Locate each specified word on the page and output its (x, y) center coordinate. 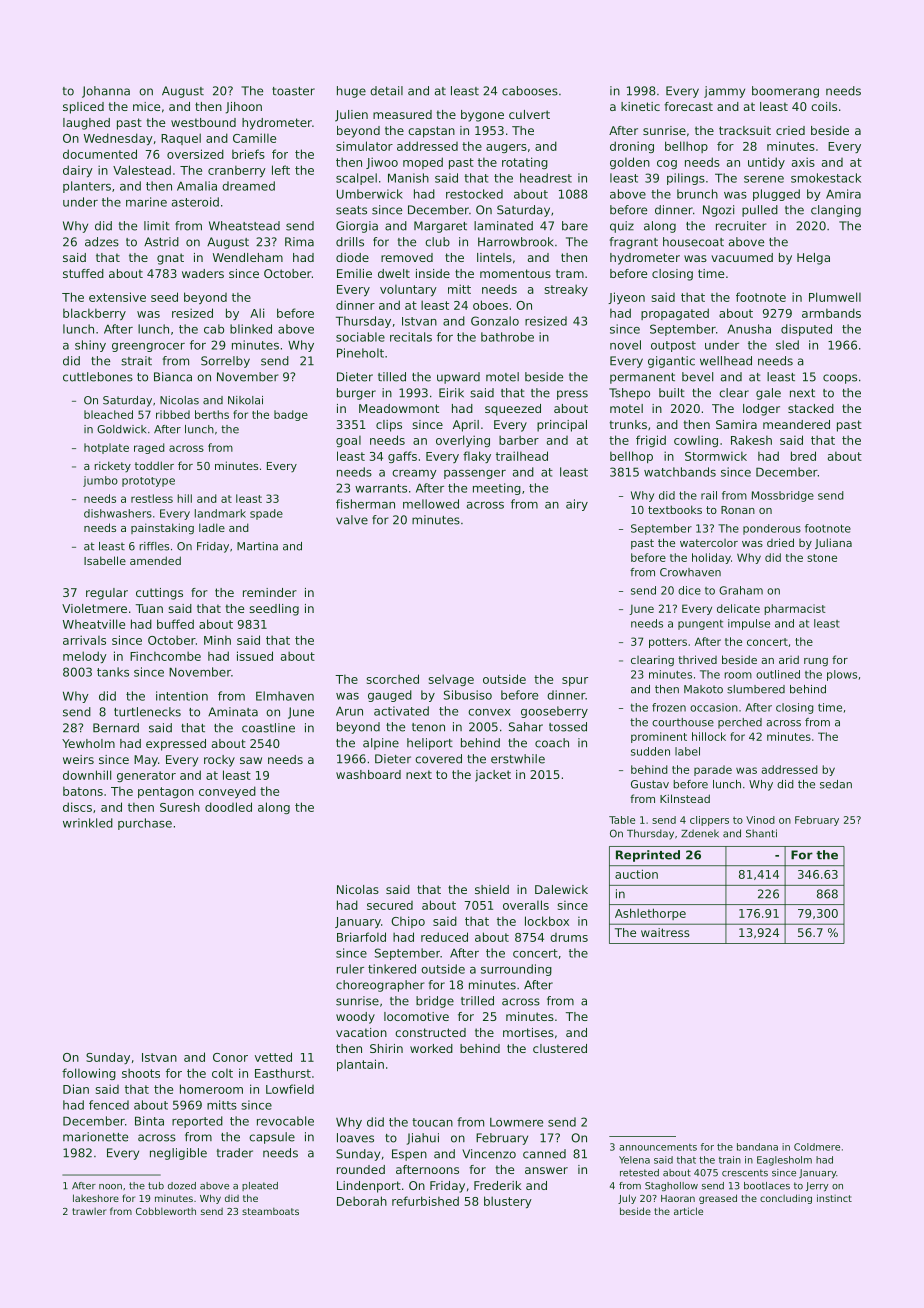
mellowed (431, 504)
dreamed (248, 186)
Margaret (440, 227)
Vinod (760, 820)
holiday (711, 558)
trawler (89, 1211)
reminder (270, 592)
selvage (451, 680)
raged (149, 448)
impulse (749, 624)
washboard (368, 774)
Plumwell (835, 297)
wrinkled (88, 823)
